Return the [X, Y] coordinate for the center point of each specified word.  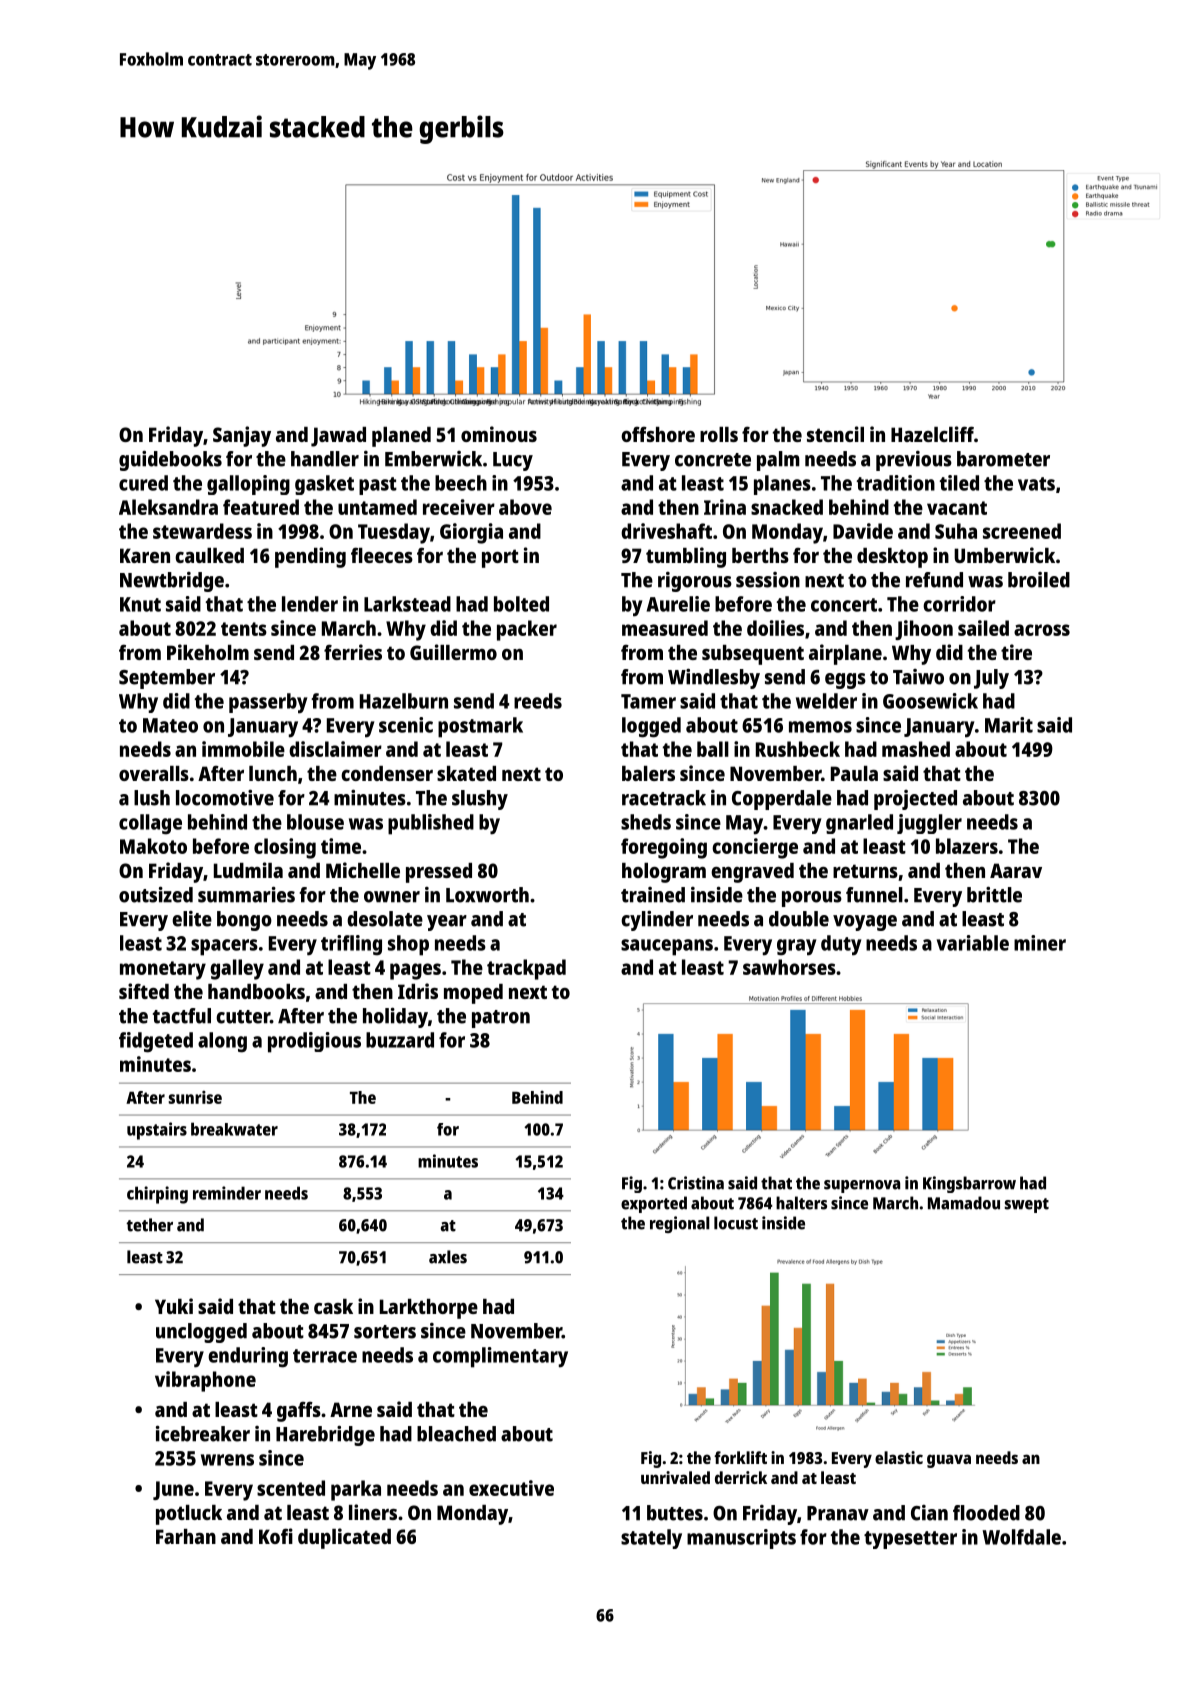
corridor [959, 604]
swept [1027, 1205]
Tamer [648, 701]
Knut [140, 604]
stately [651, 1539]
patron [501, 1019]
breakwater [234, 1129]
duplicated [344, 1538]
